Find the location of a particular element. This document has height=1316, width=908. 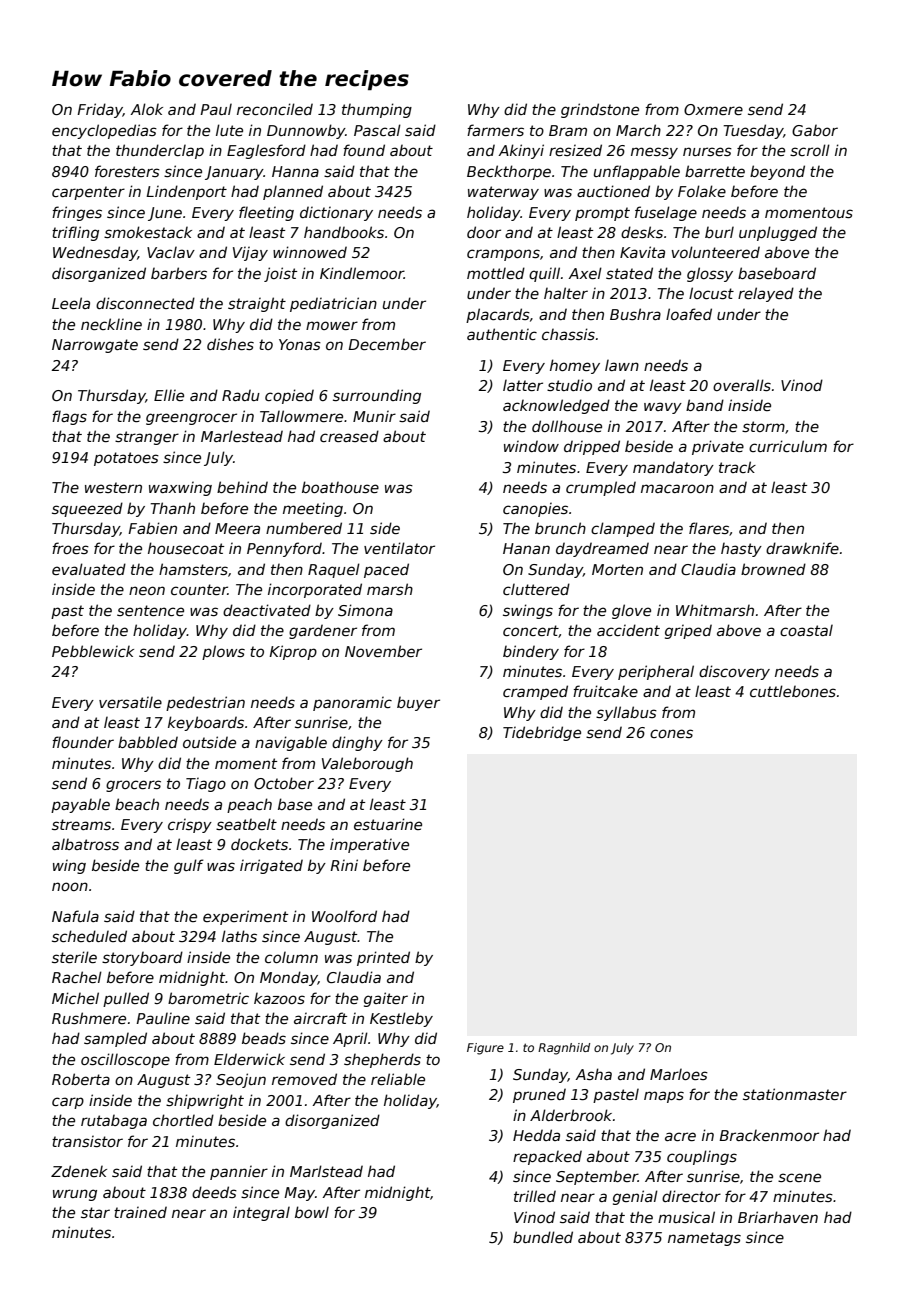

Oxmere is located at coordinates (713, 109).
